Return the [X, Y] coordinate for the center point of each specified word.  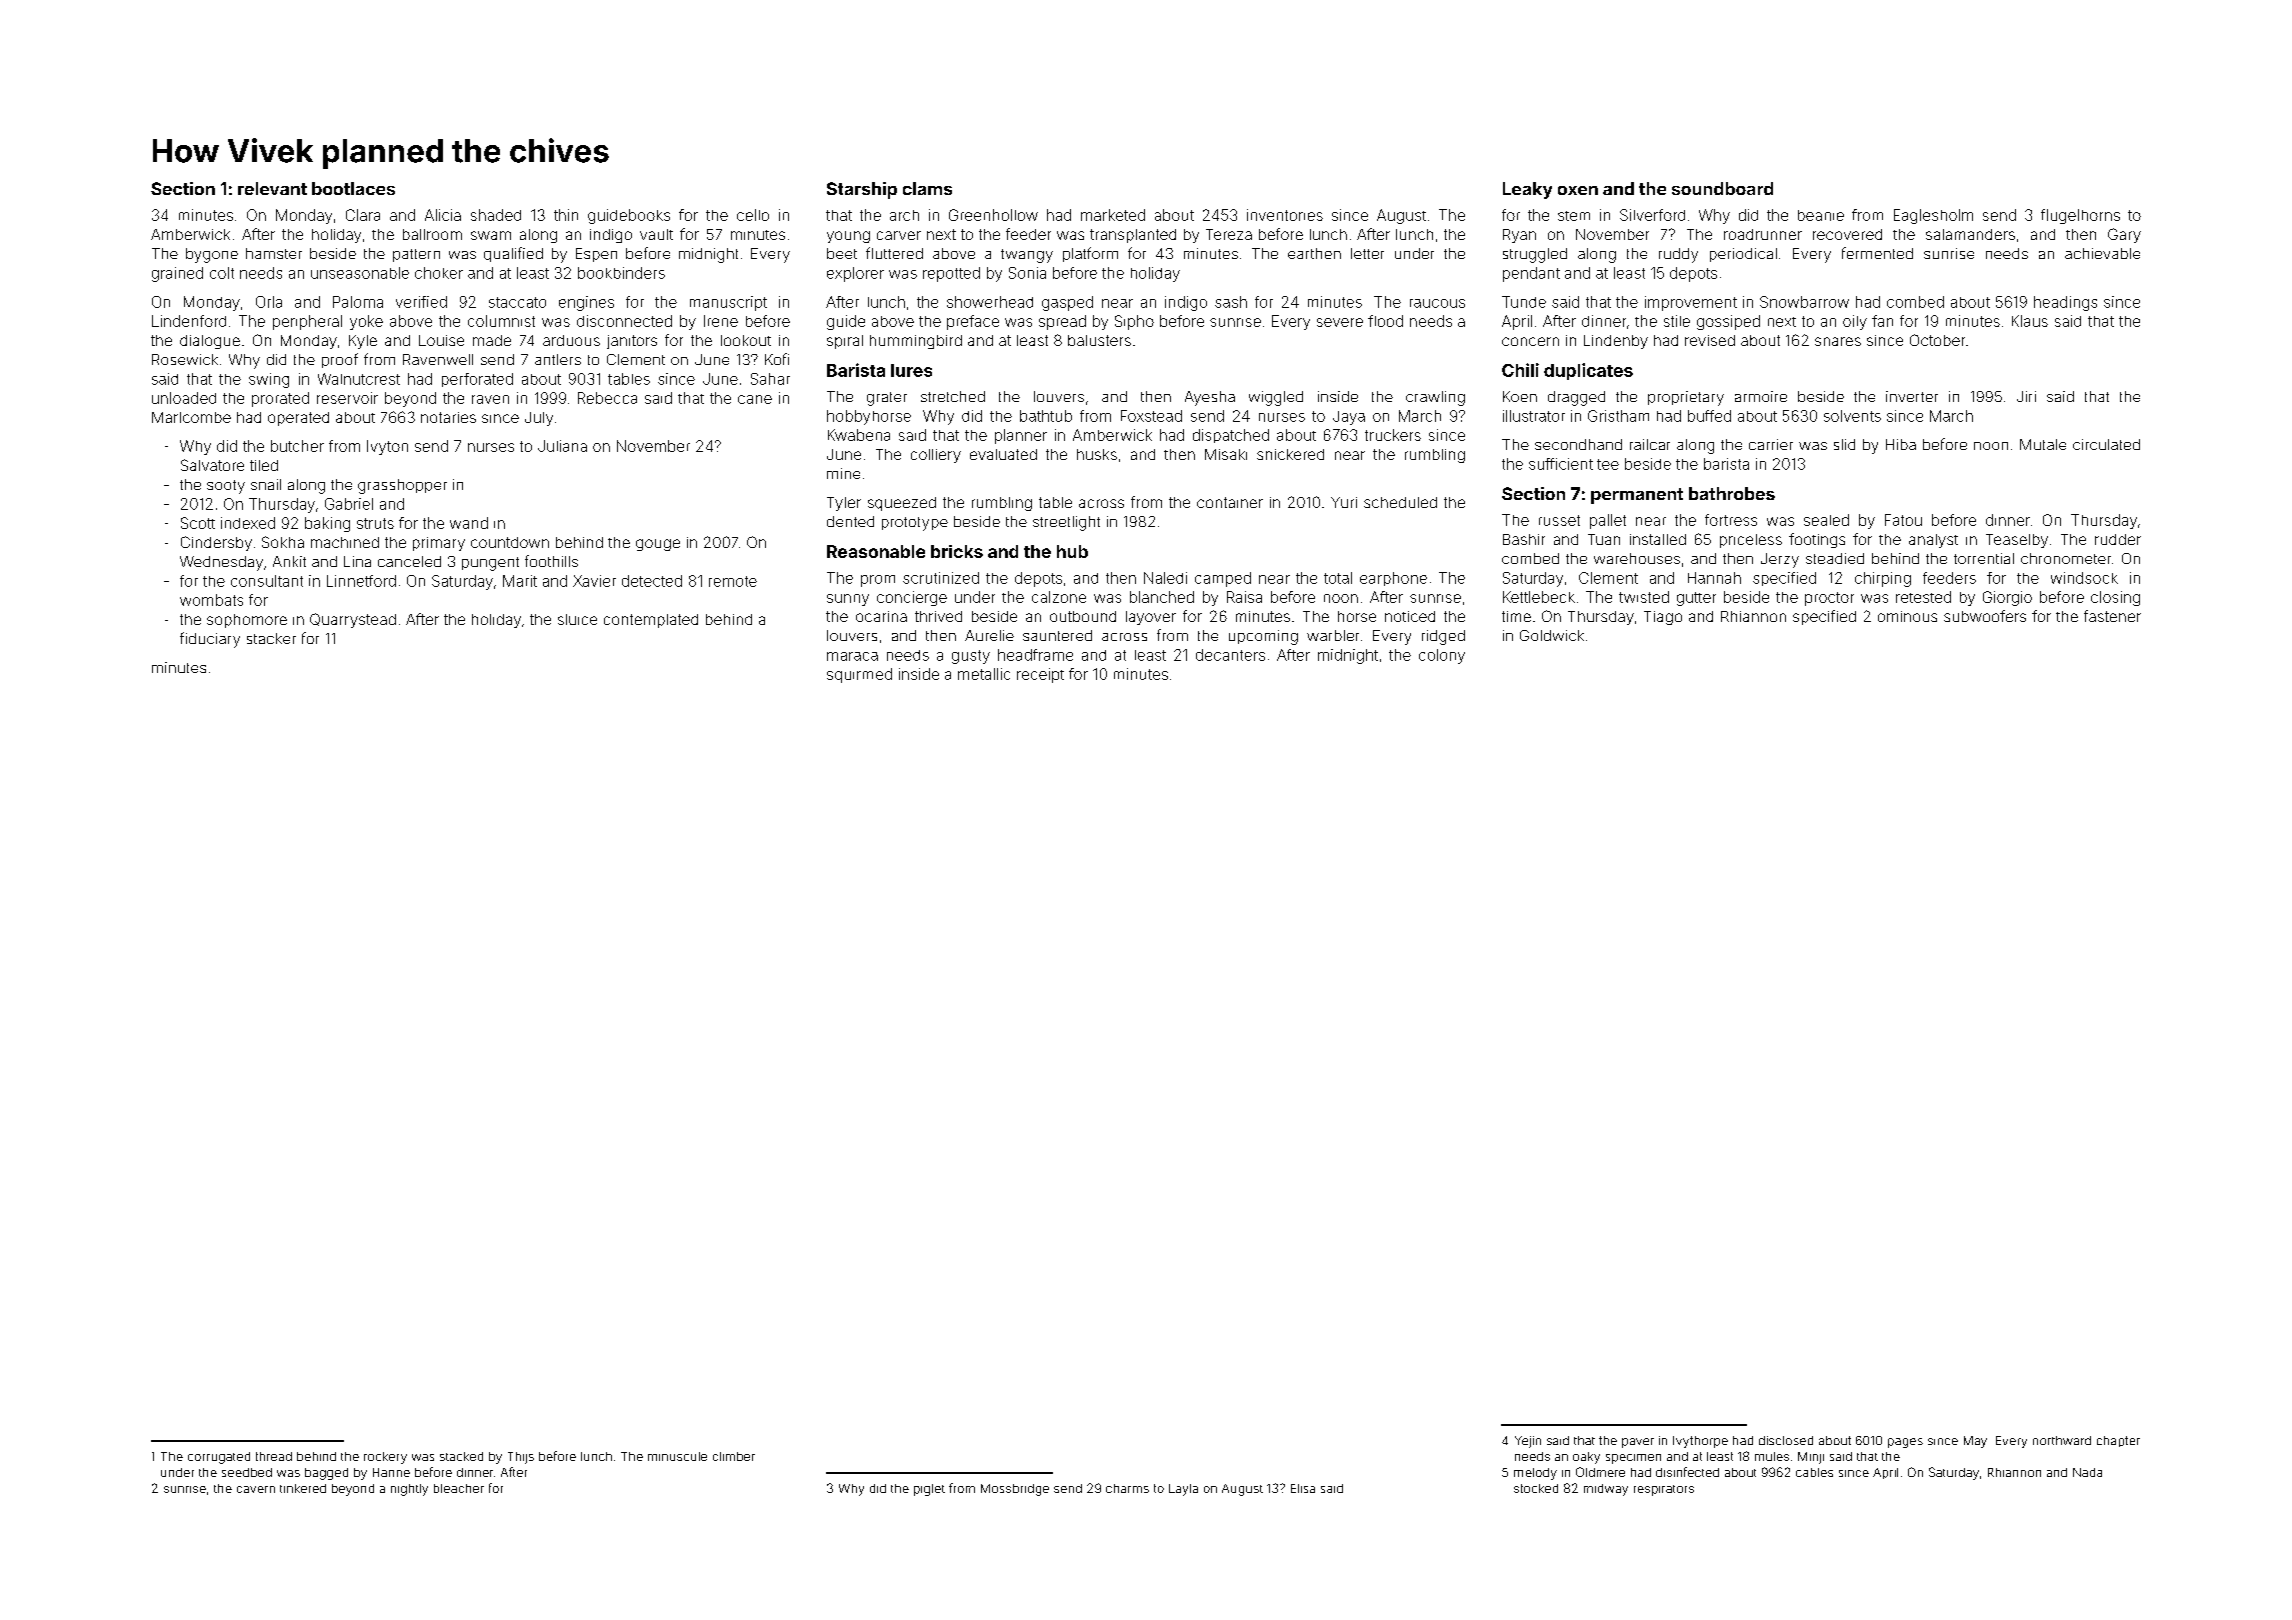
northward [2062, 1440]
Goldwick [1552, 635]
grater [887, 399]
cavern [256, 1489]
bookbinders [621, 273]
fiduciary [210, 640]
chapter [2118, 1441]
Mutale [2043, 444]
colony [1442, 656]
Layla [1183, 1490]
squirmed [859, 675]
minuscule [677, 1456]
